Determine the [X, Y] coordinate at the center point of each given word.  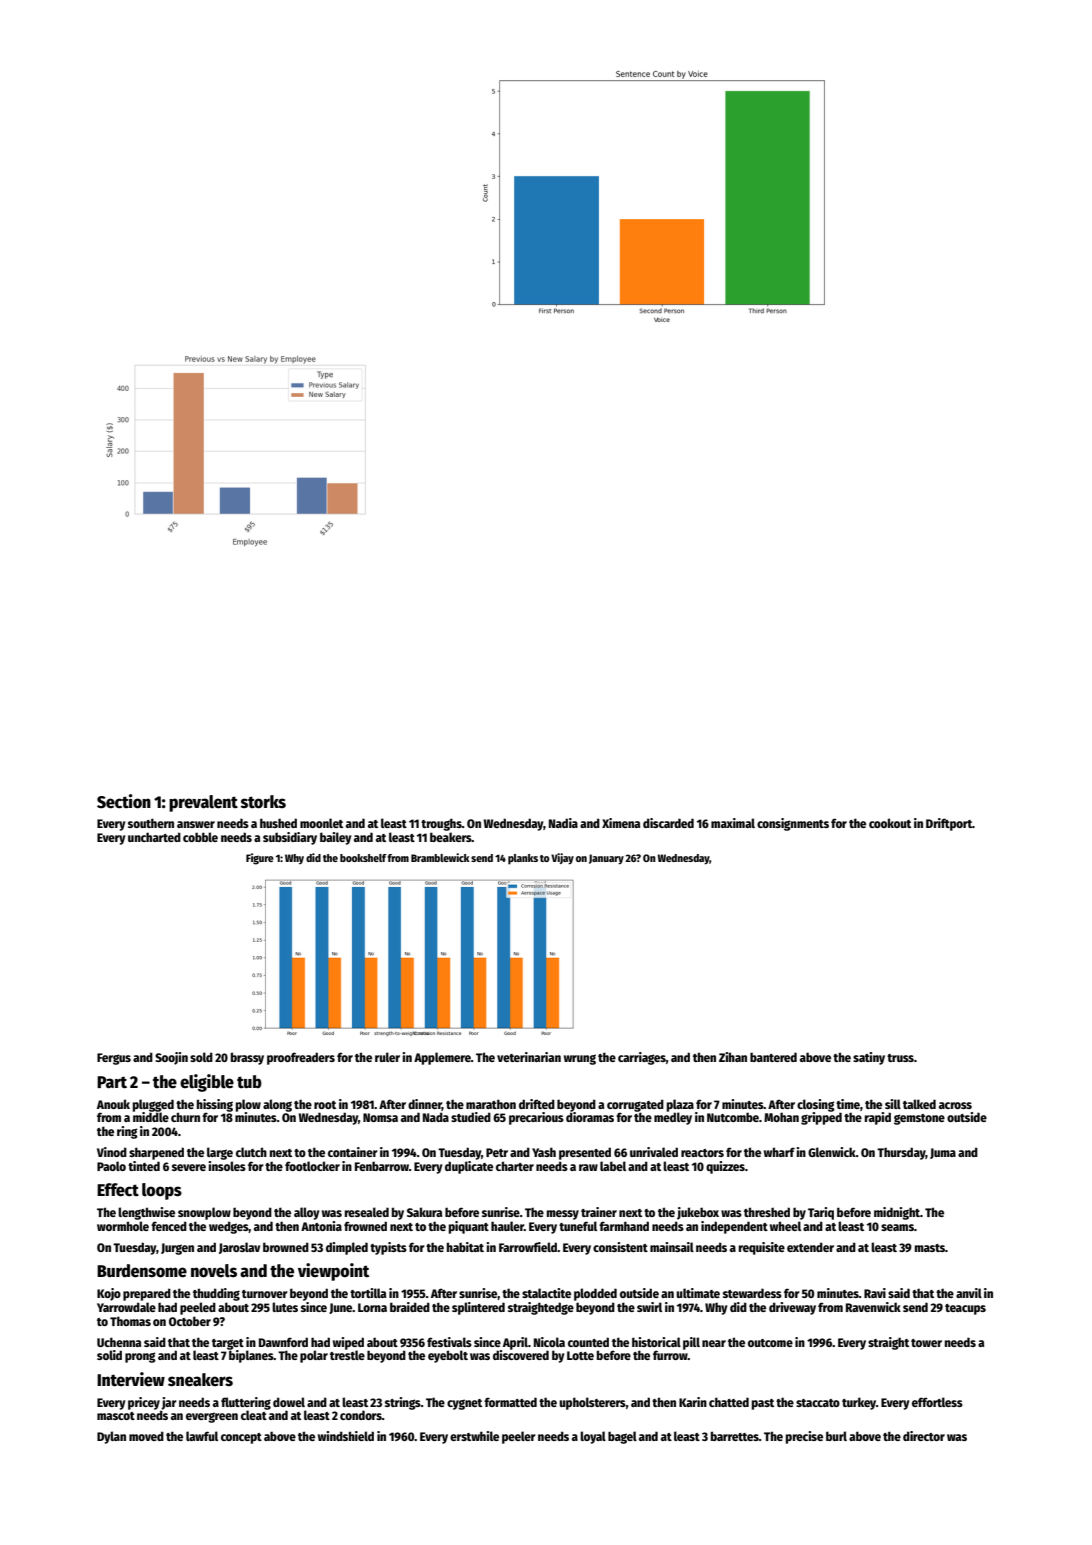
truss [900, 1058]
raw [588, 1167]
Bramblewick [440, 857]
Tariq [821, 1213]
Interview [131, 1379]
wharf [779, 1152]
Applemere [442, 1058]
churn [185, 1117]
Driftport [949, 824]
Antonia [321, 1226]
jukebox [698, 1213]
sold [201, 1057]
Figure [260, 859]
